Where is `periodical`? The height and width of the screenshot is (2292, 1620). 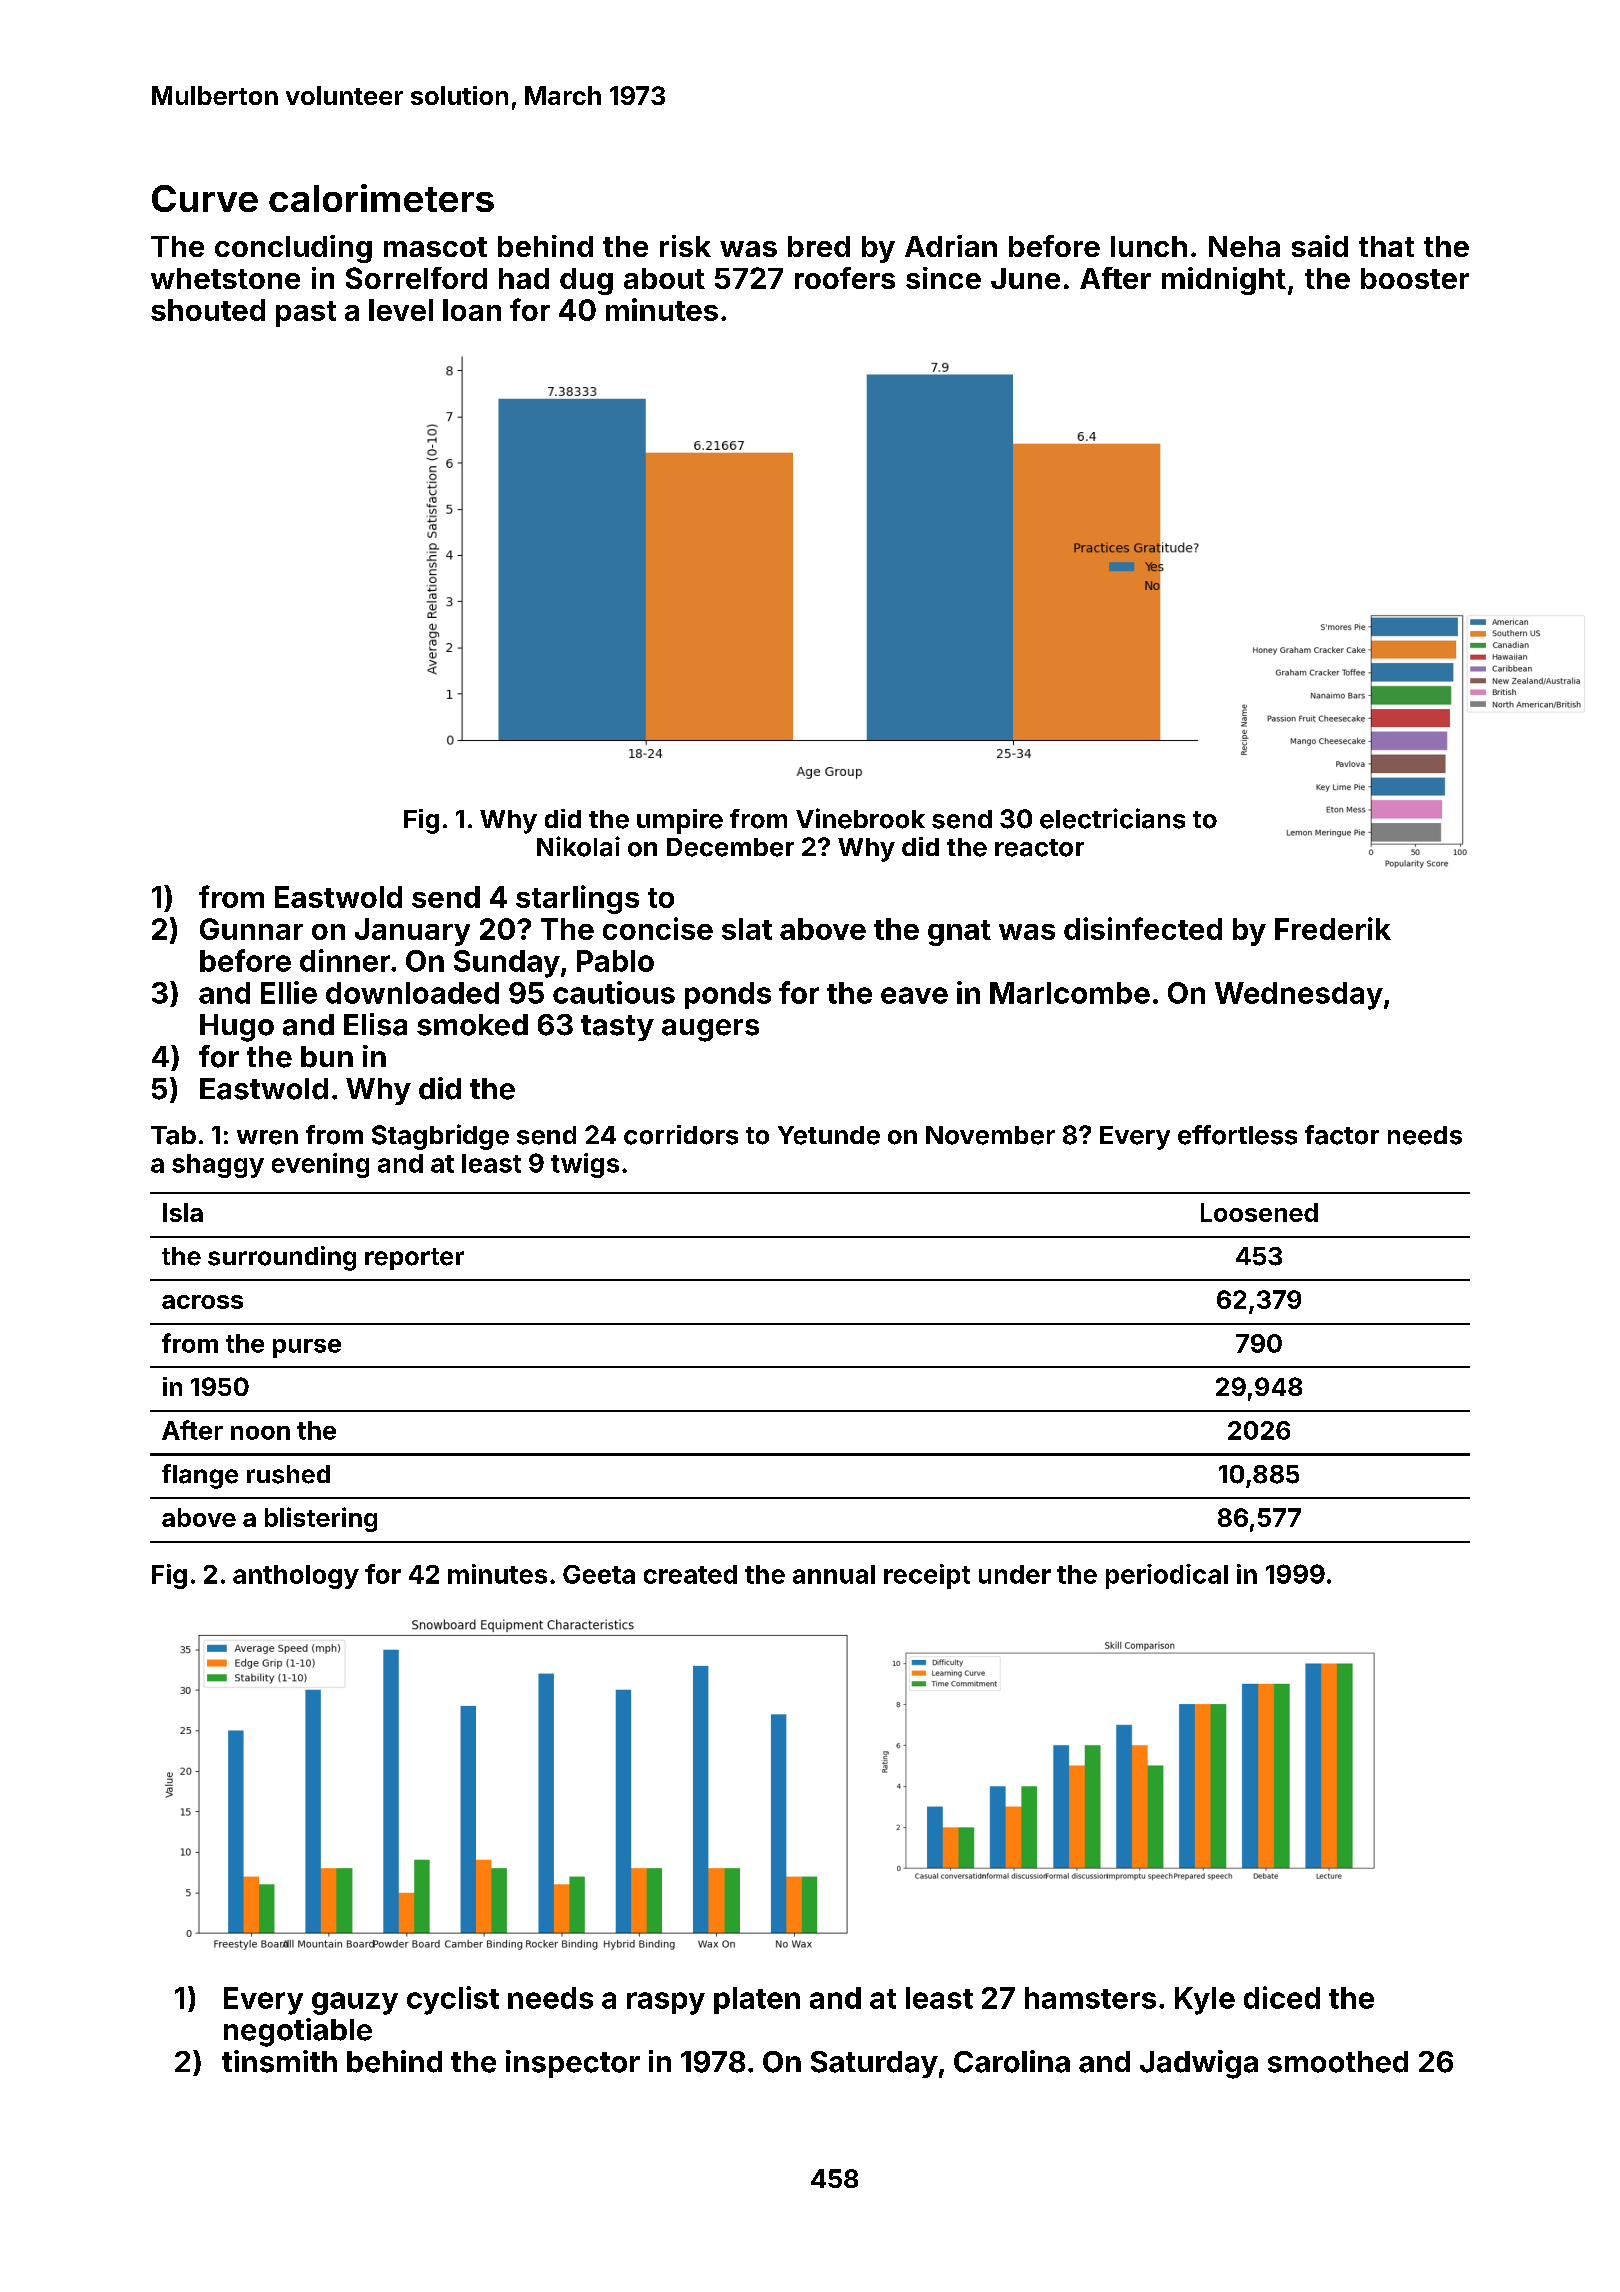 periodical is located at coordinates (1167, 1576).
